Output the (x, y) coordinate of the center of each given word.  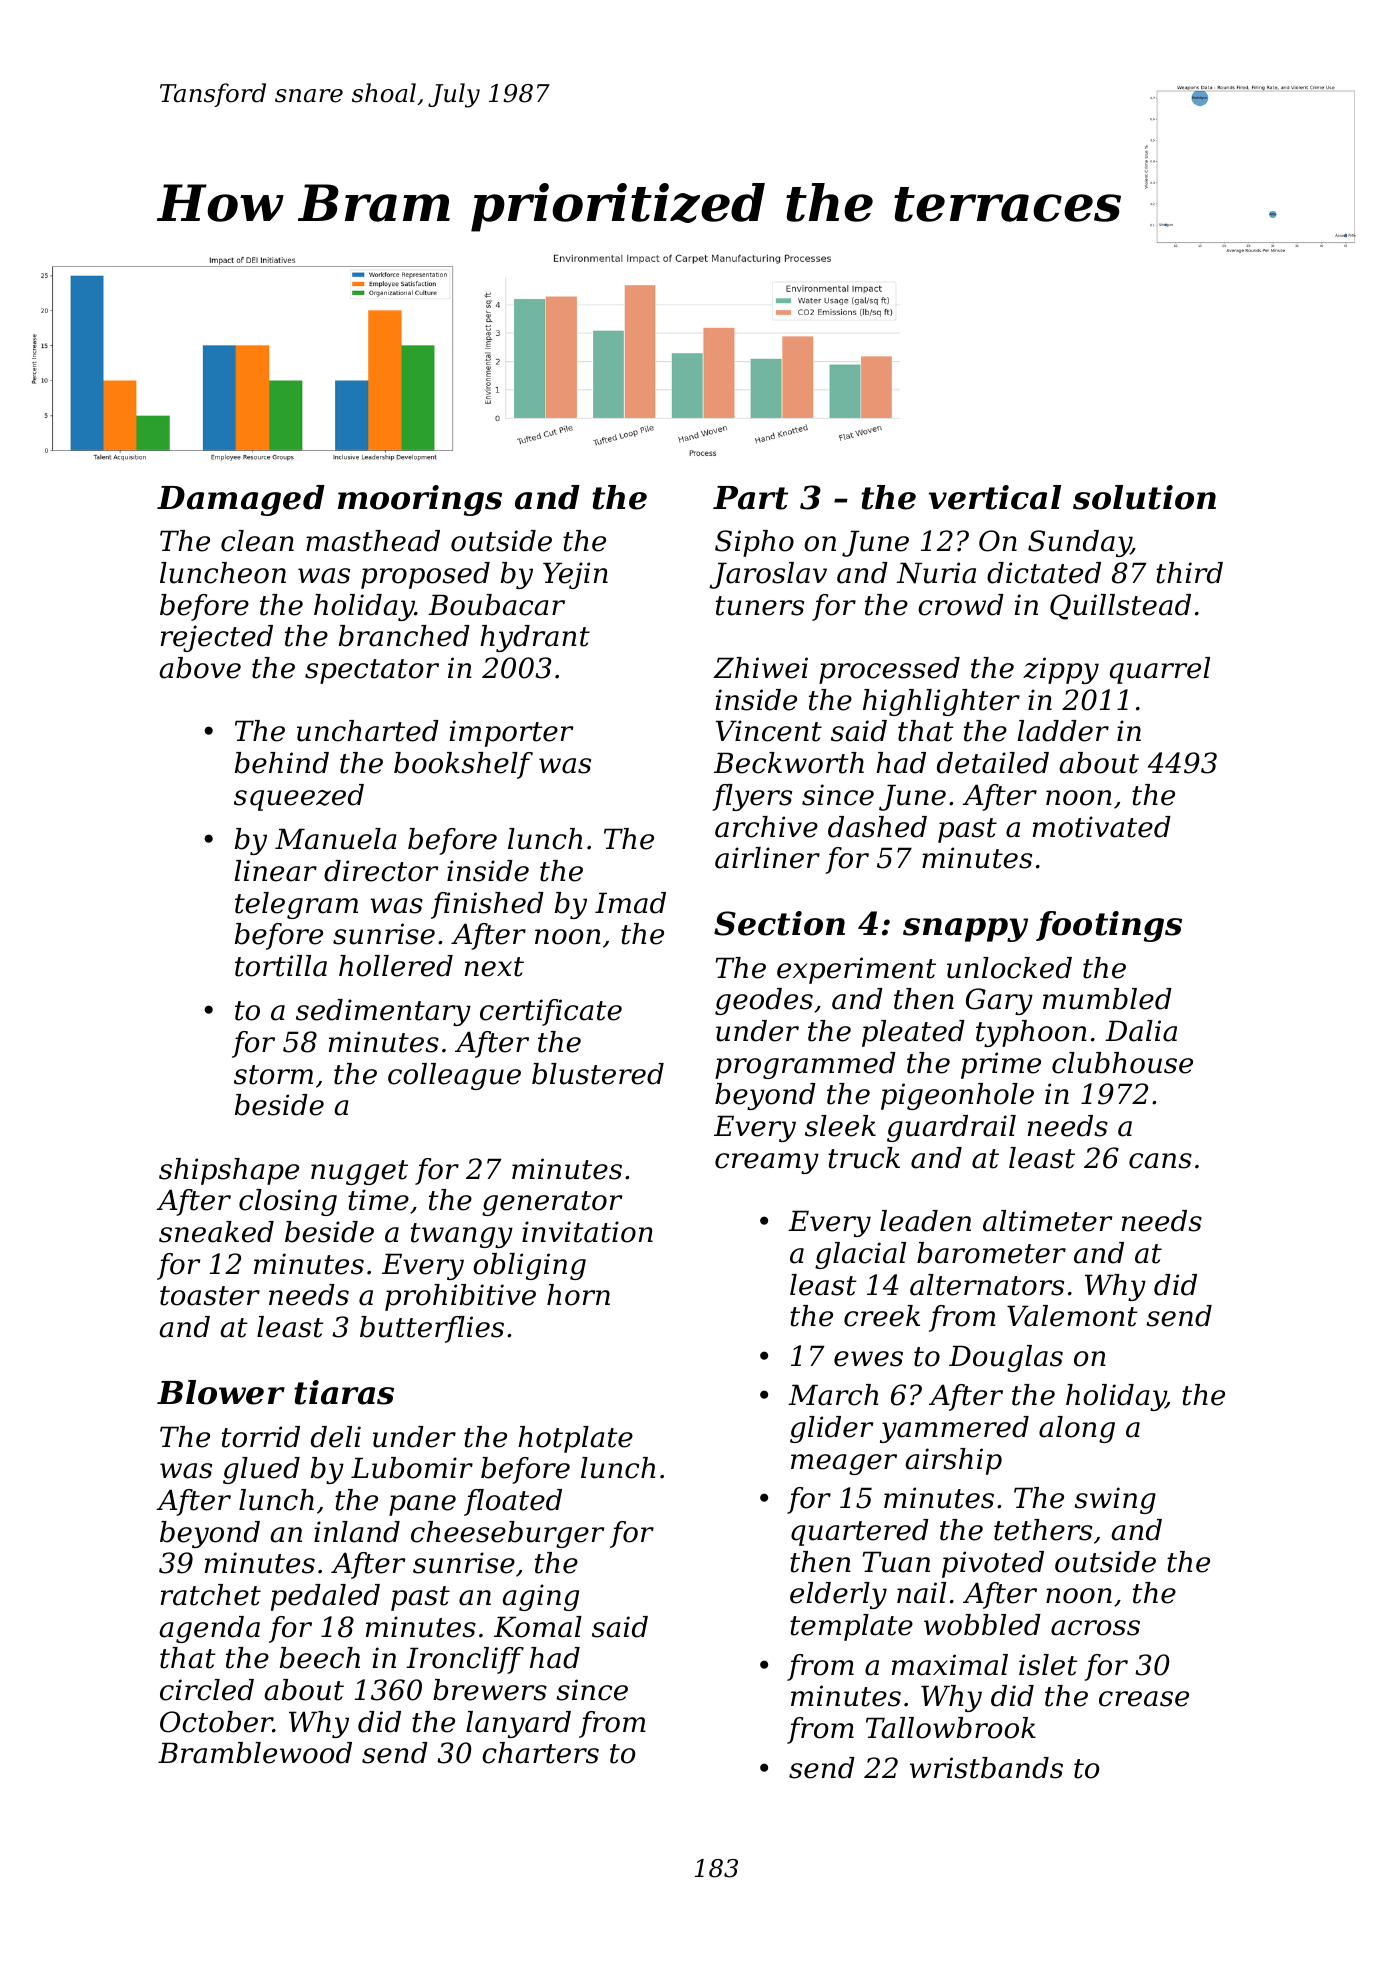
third (1189, 573)
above (200, 668)
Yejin (575, 575)
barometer (991, 1253)
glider (831, 1429)
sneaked (216, 1232)
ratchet (211, 1595)
